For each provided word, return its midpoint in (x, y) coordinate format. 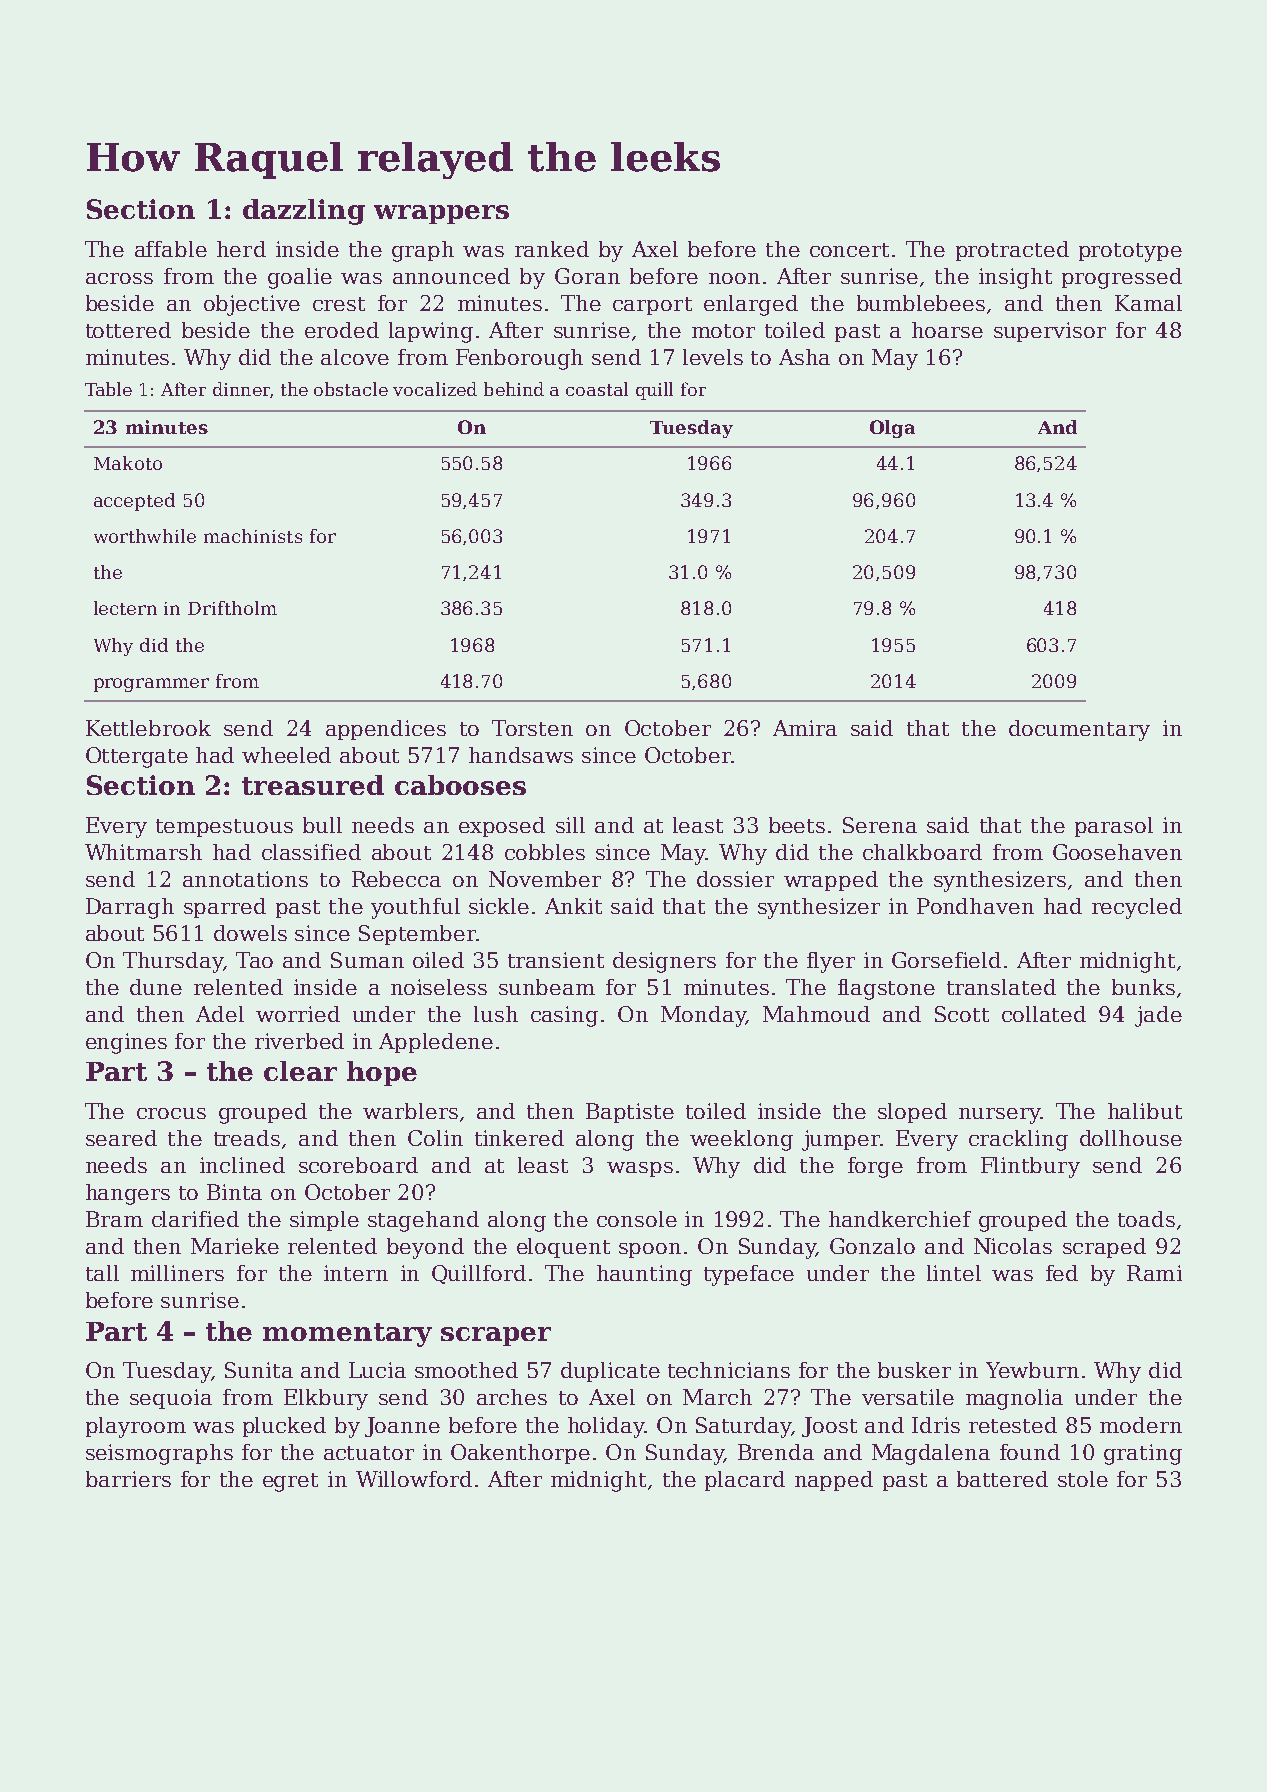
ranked (552, 249)
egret (290, 1482)
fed (1062, 1273)
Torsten (532, 728)
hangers (128, 1194)
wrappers (441, 214)
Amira (805, 728)
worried (298, 1014)
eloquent (563, 1248)
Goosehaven (1117, 852)
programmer (151, 685)
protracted (1012, 251)
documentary (1079, 730)
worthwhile (145, 536)
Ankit (573, 906)
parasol (1114, 827)
